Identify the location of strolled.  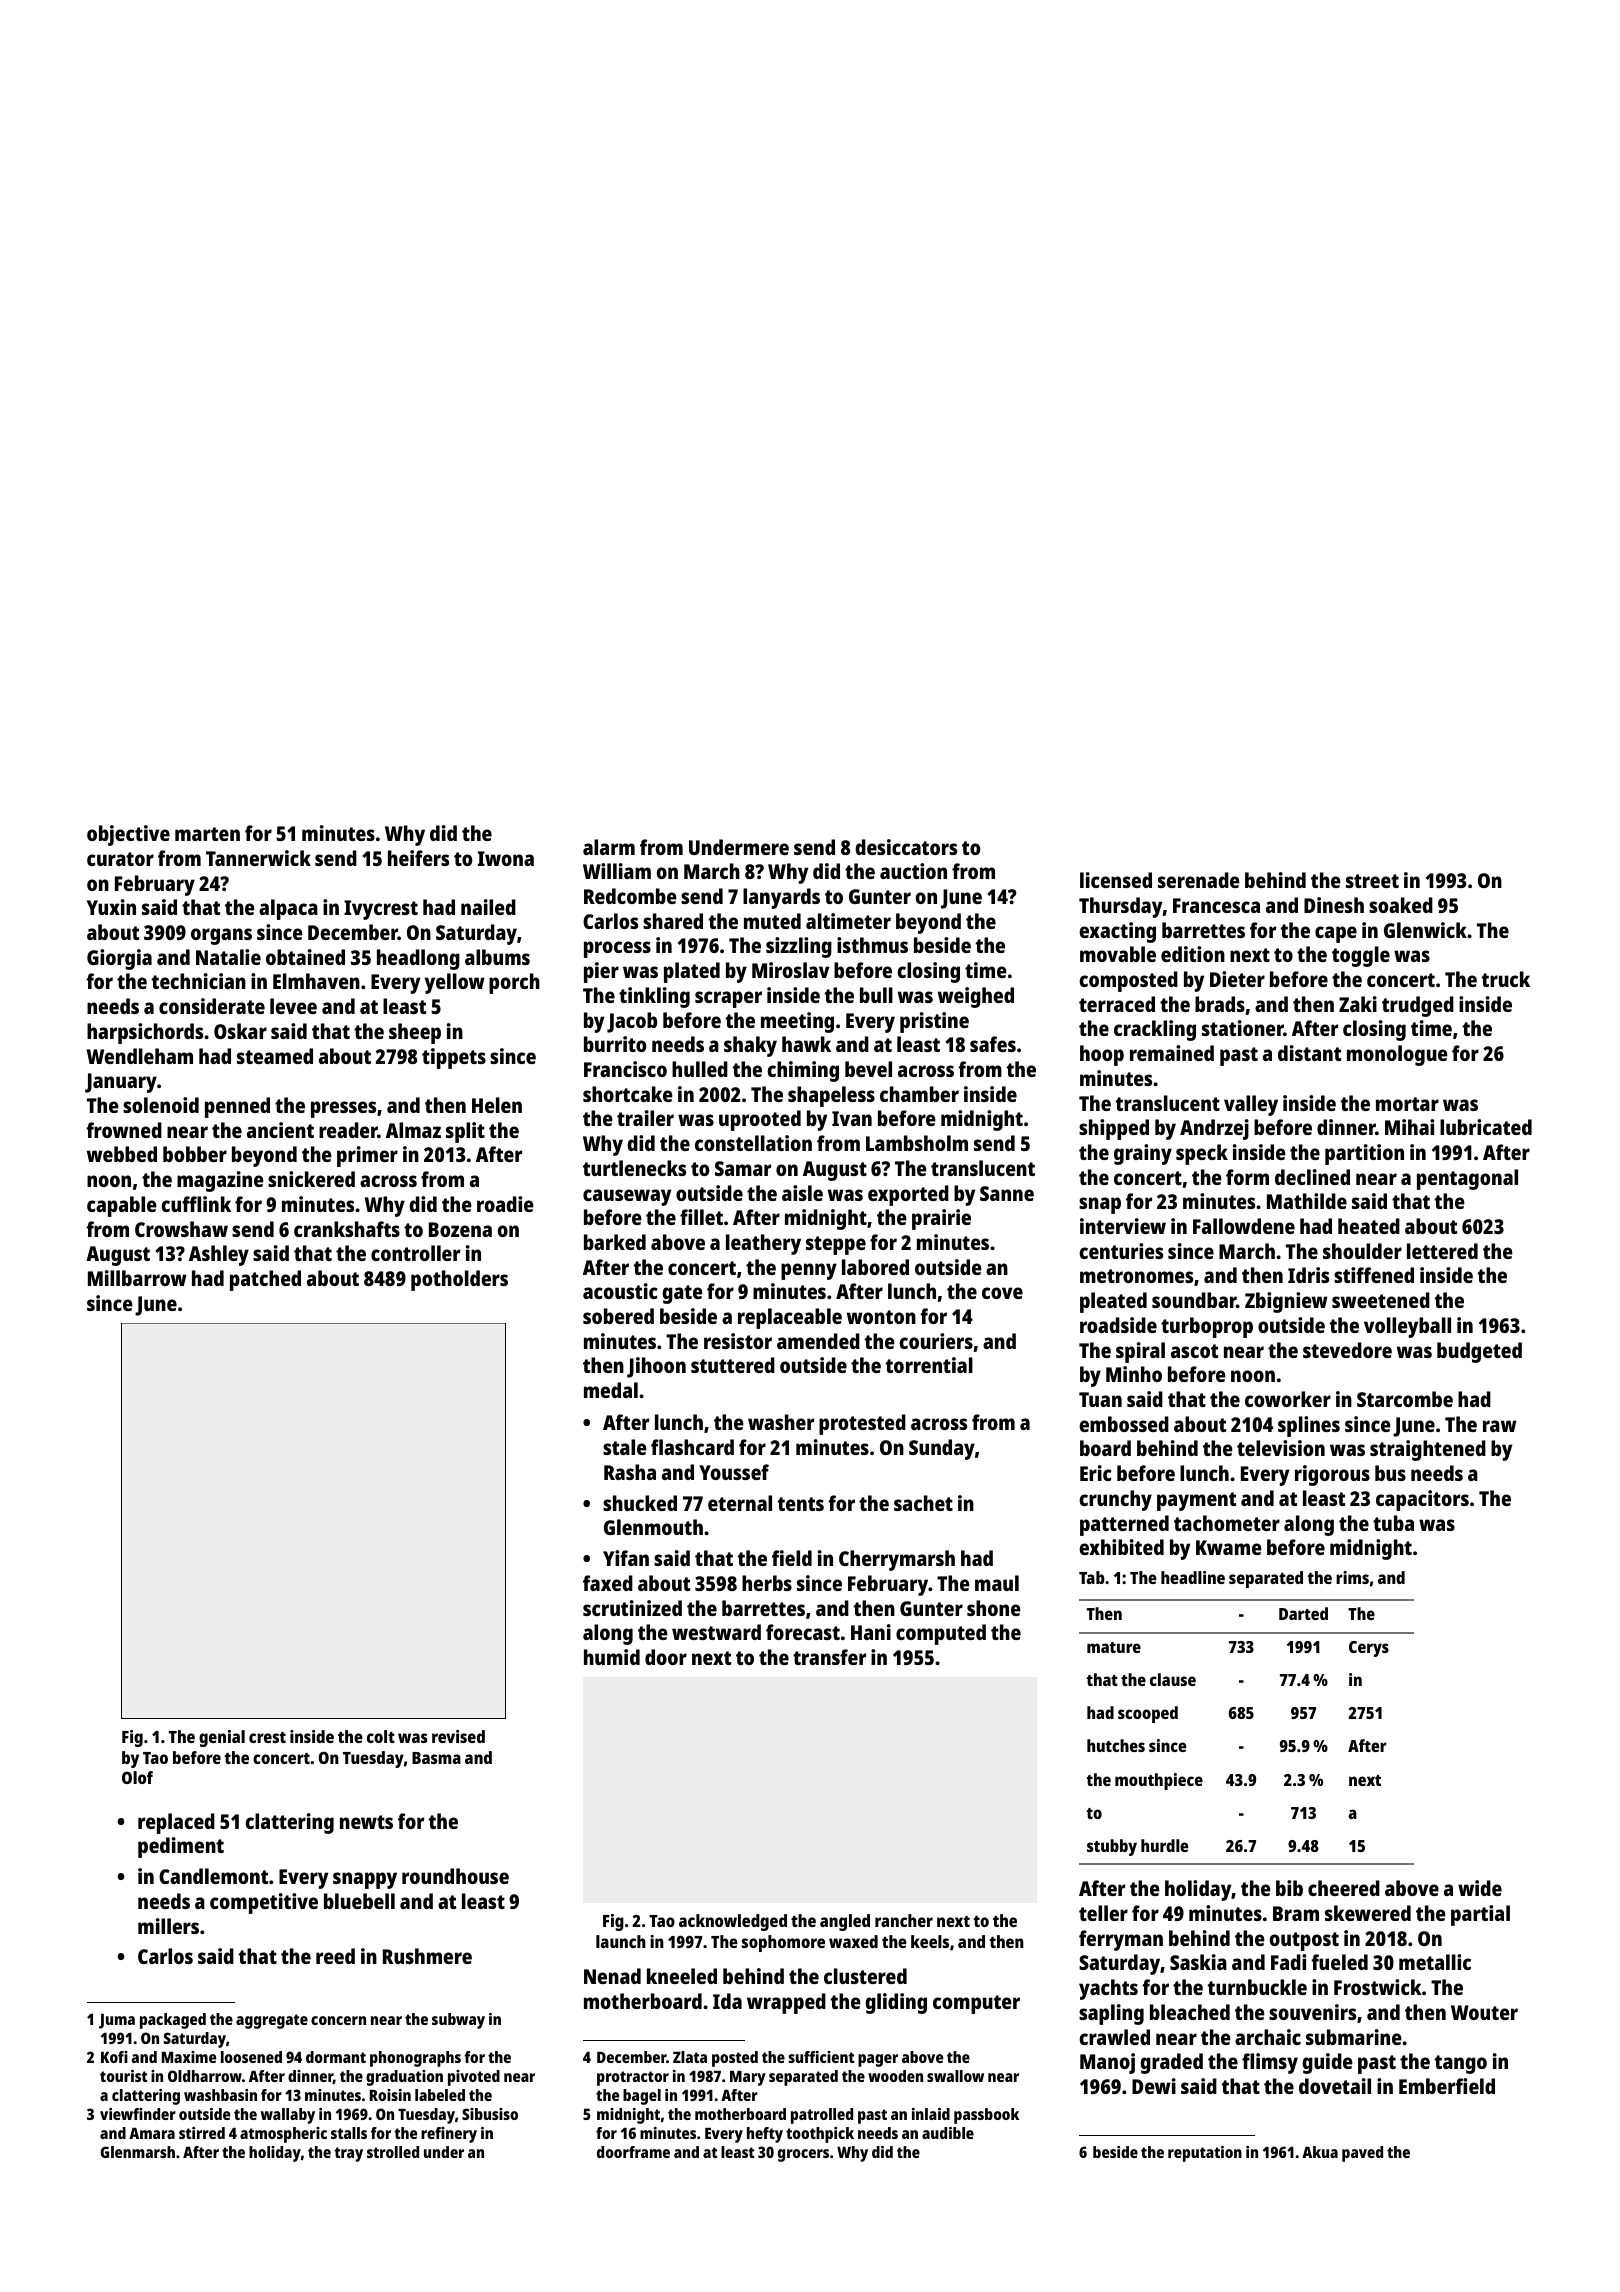
(393, 2152).
